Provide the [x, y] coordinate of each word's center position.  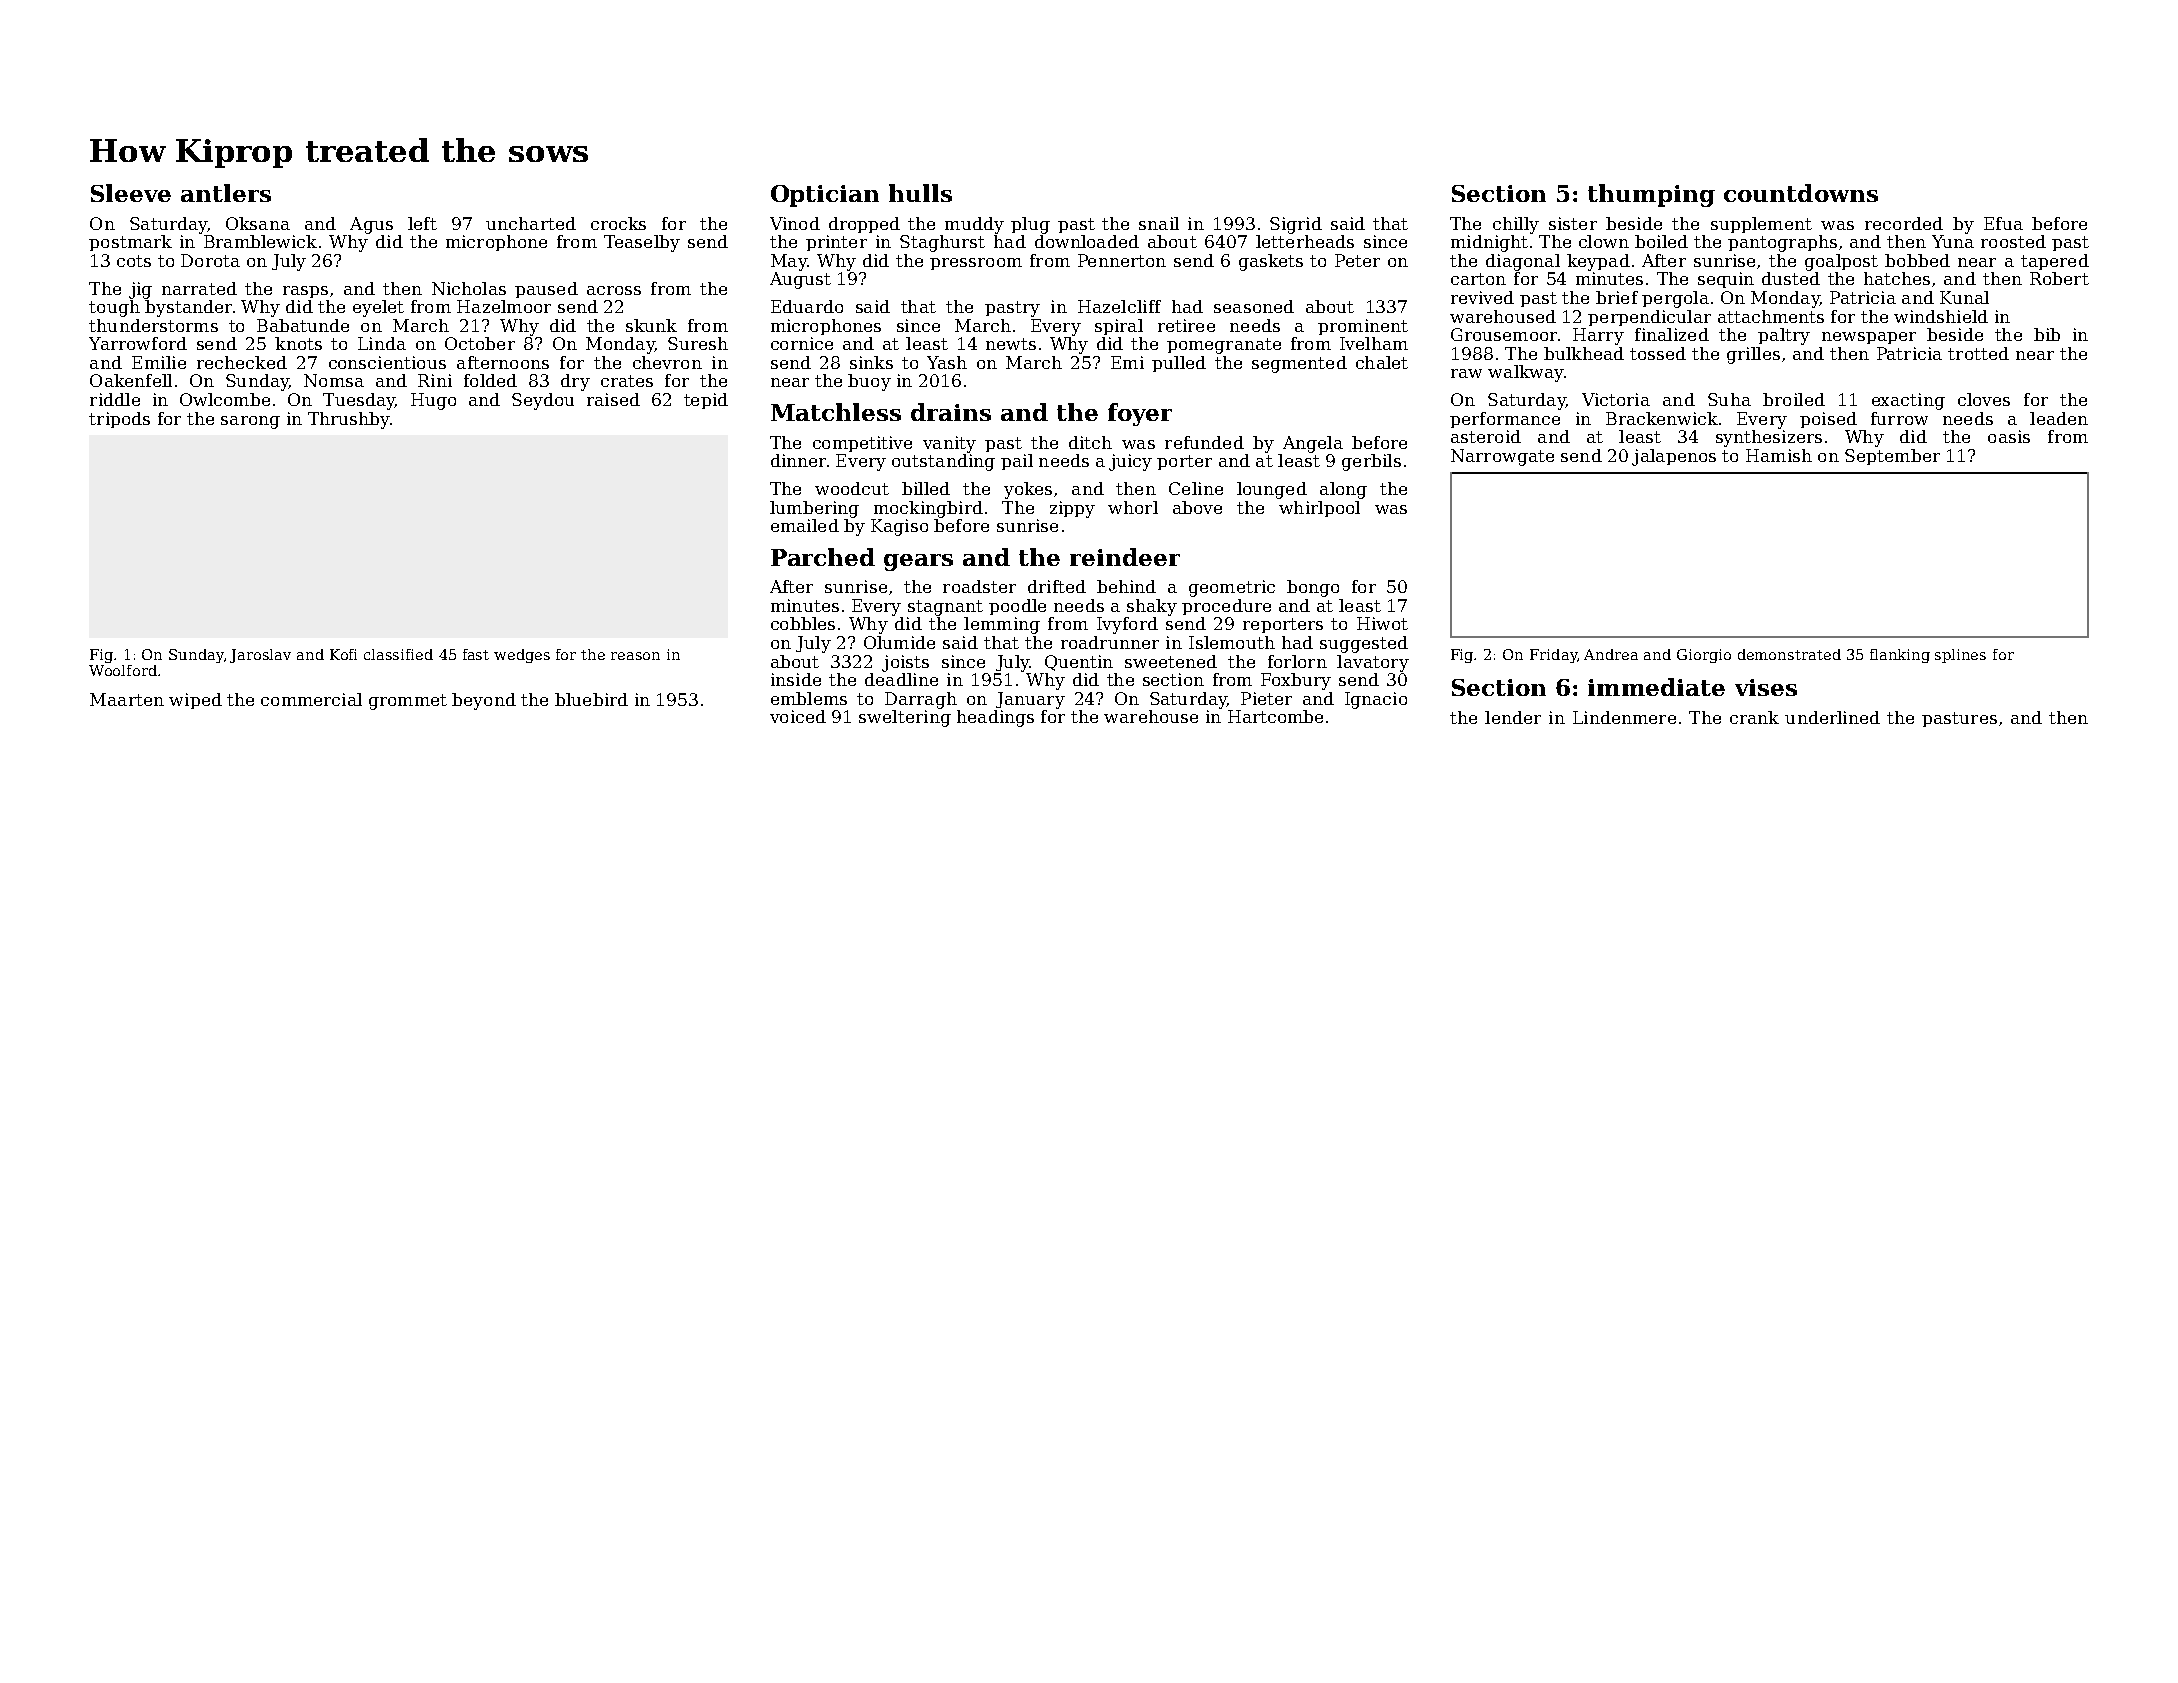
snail [1159, 223]
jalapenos [1674, 457]
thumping [1651, 195]
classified [398, 654]
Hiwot [1382, 623]
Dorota [210, 260]
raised [613, 399]
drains [951, 412]
